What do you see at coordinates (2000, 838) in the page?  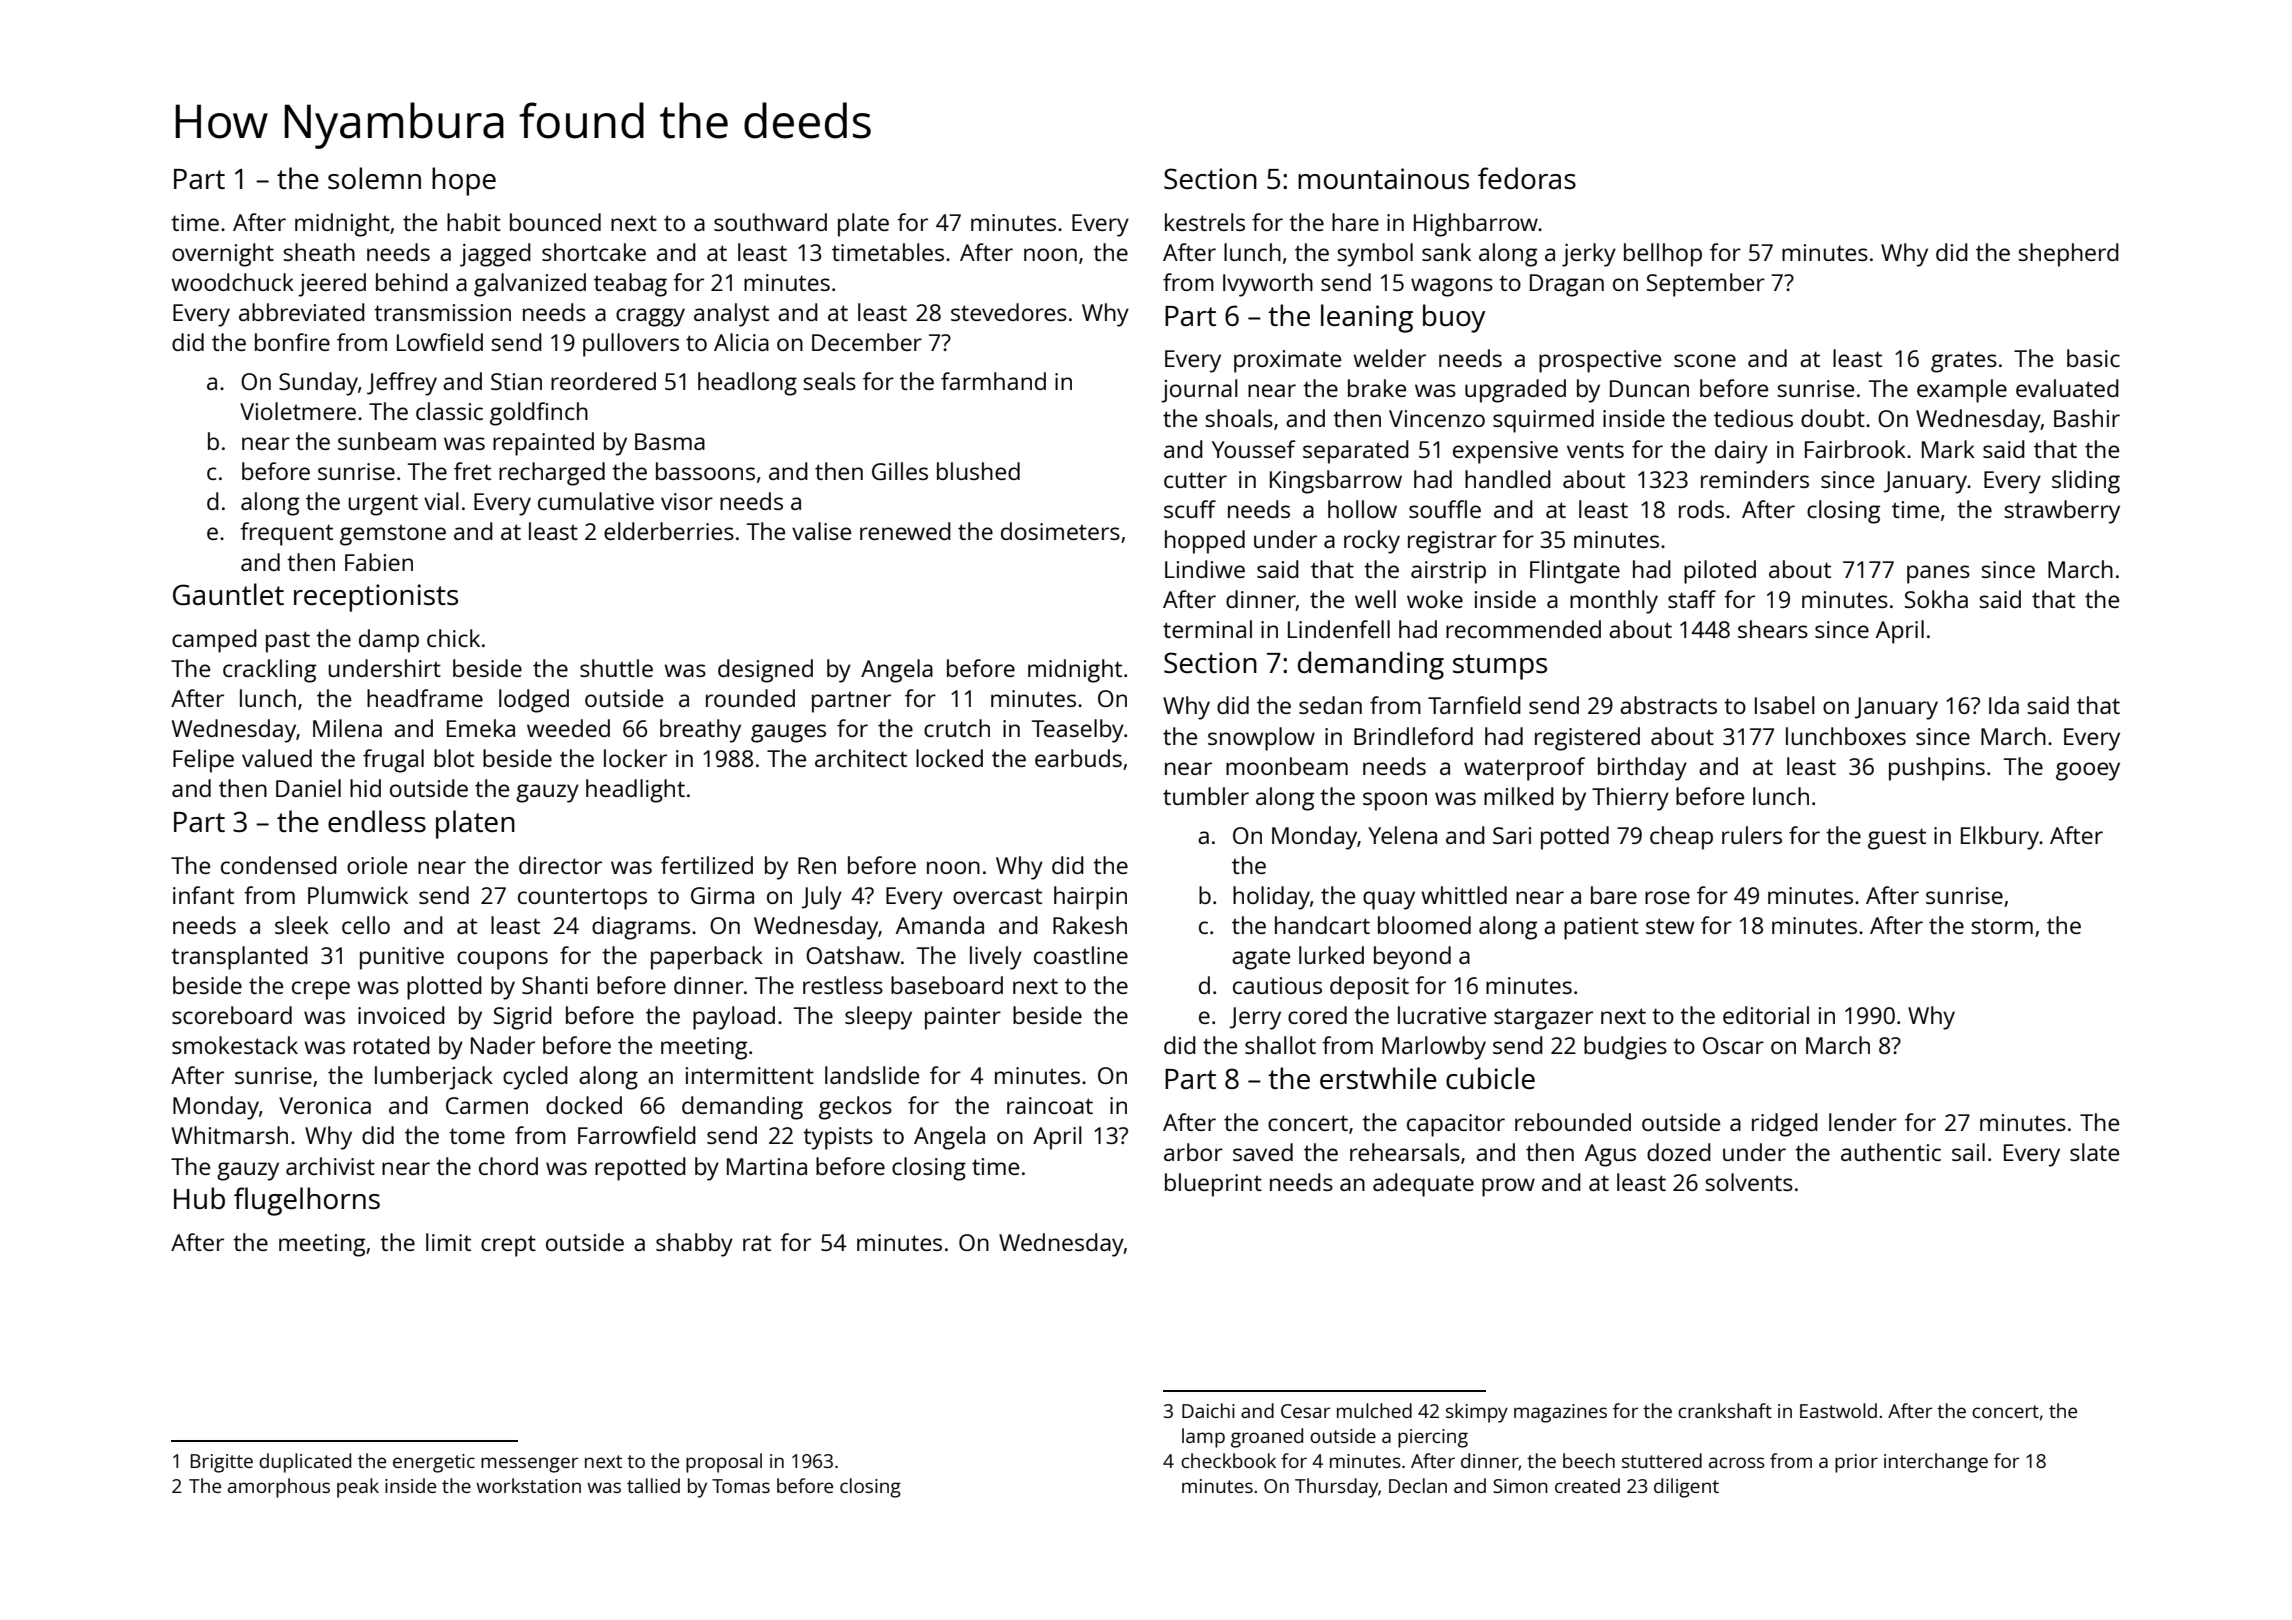 I see `Elkbury` at bounding box center [2000, 838].
